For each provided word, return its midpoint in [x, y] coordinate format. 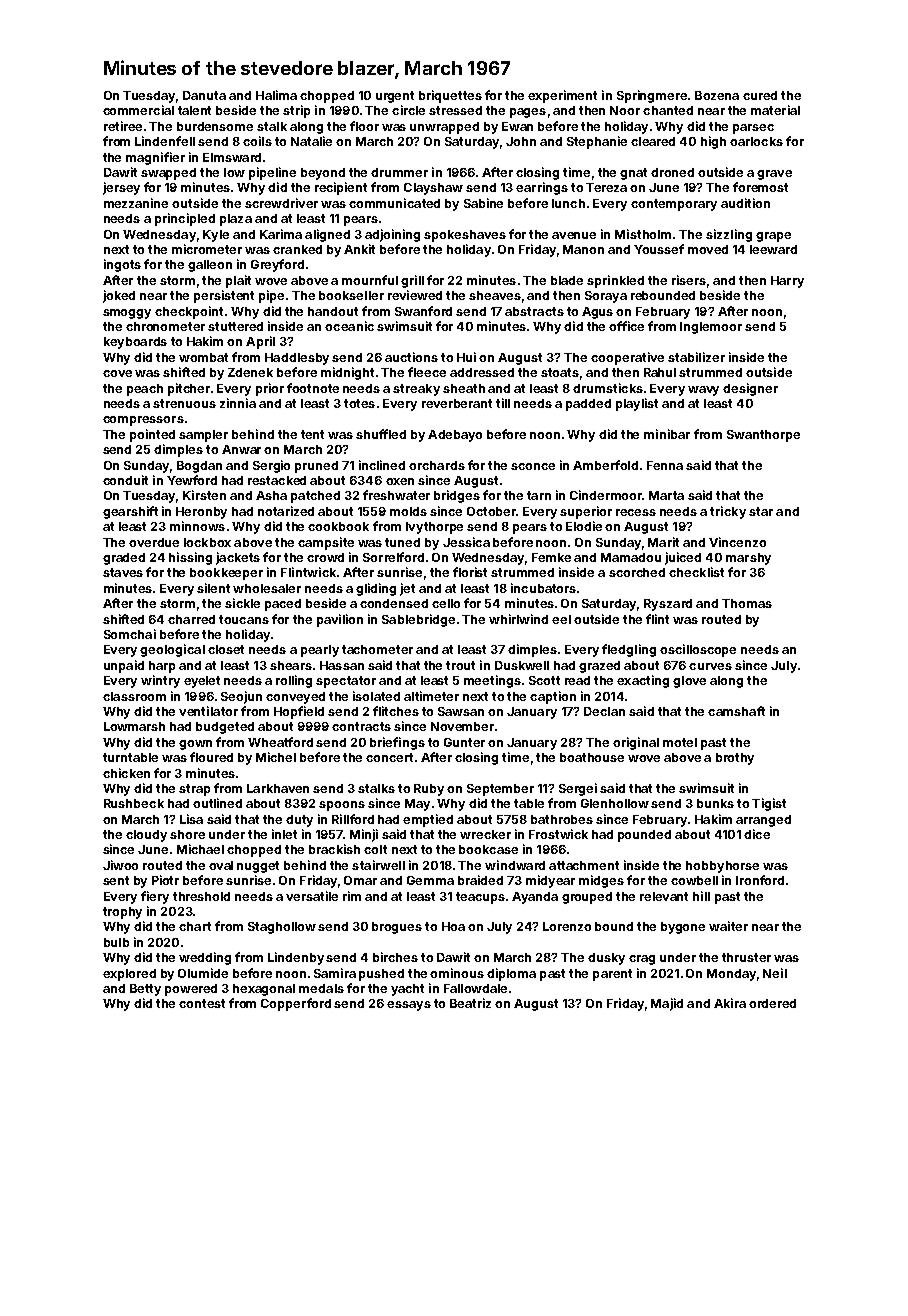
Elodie [584, 526]
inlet [284, 834]
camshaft [736, 711]
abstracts [534, 311]
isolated [376, 696]
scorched [637, 572]
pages [528, 113]
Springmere [652, 96]
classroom [134, 696]
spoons [342, 806]
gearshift [130, 512]
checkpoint [189, 312]
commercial [138, 110]
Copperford [296, 1004]
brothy [735, 759]
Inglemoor [711, 328]
